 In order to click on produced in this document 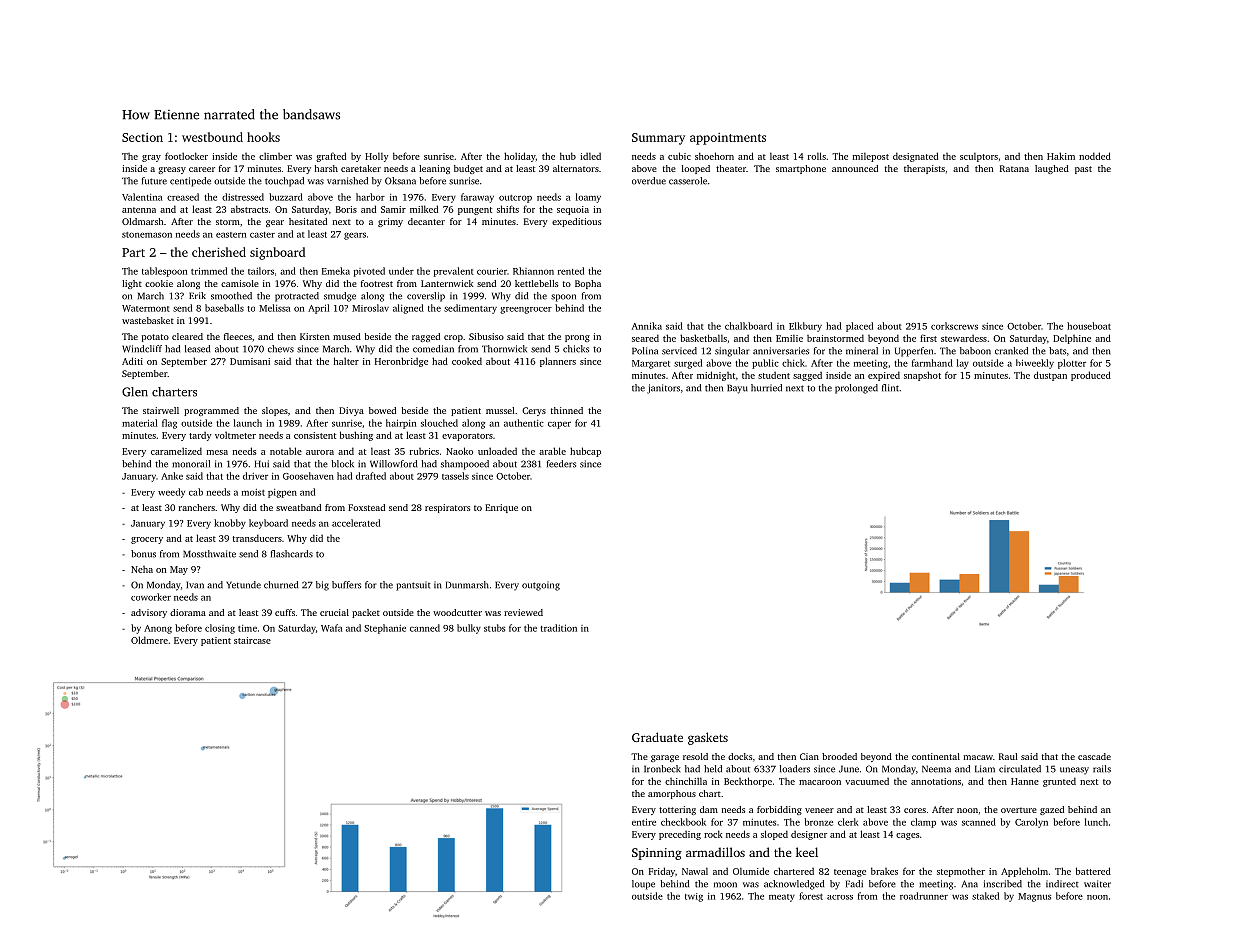, I will do `click(1091, 376)`.
